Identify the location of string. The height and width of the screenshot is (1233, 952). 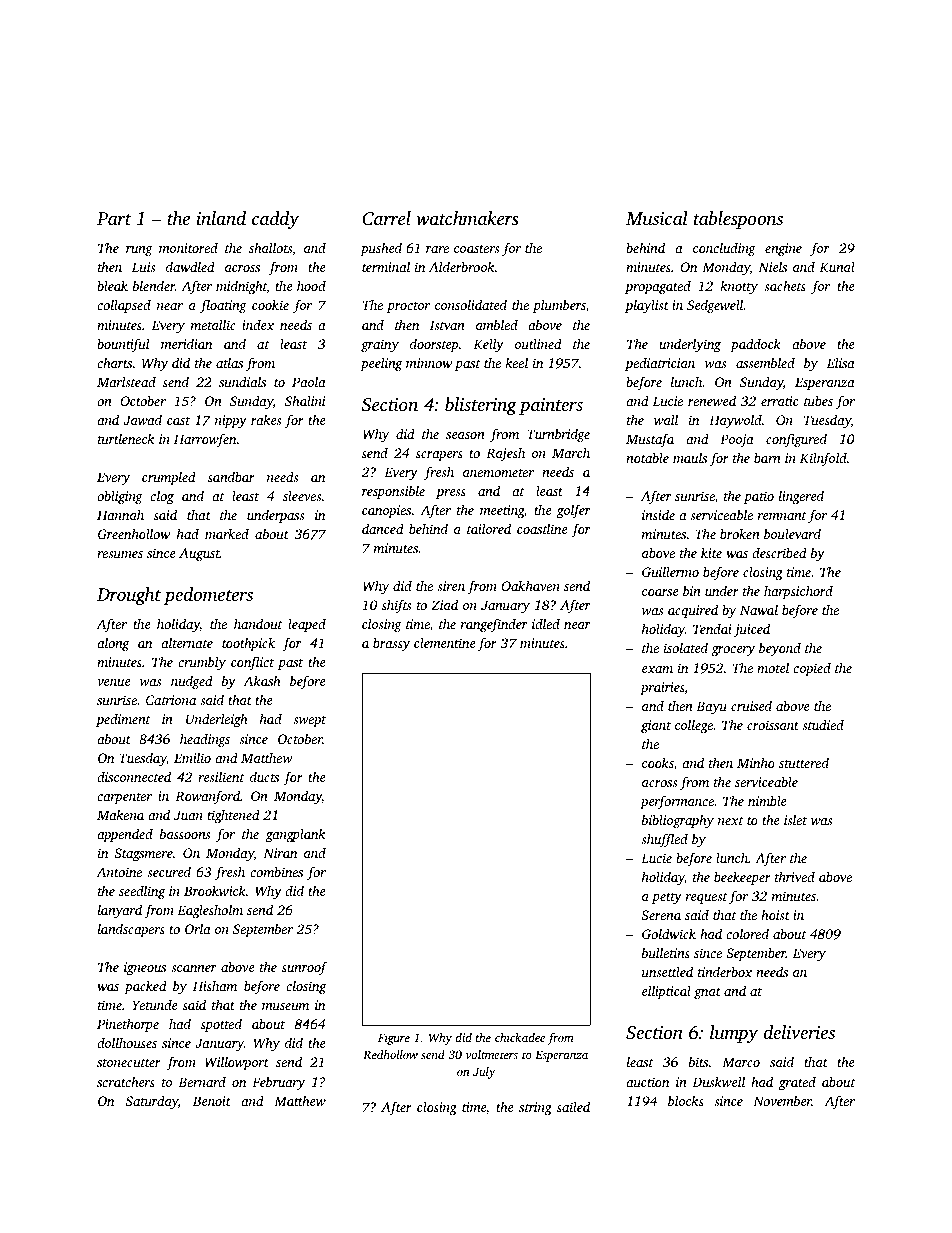
(535, 1108).
